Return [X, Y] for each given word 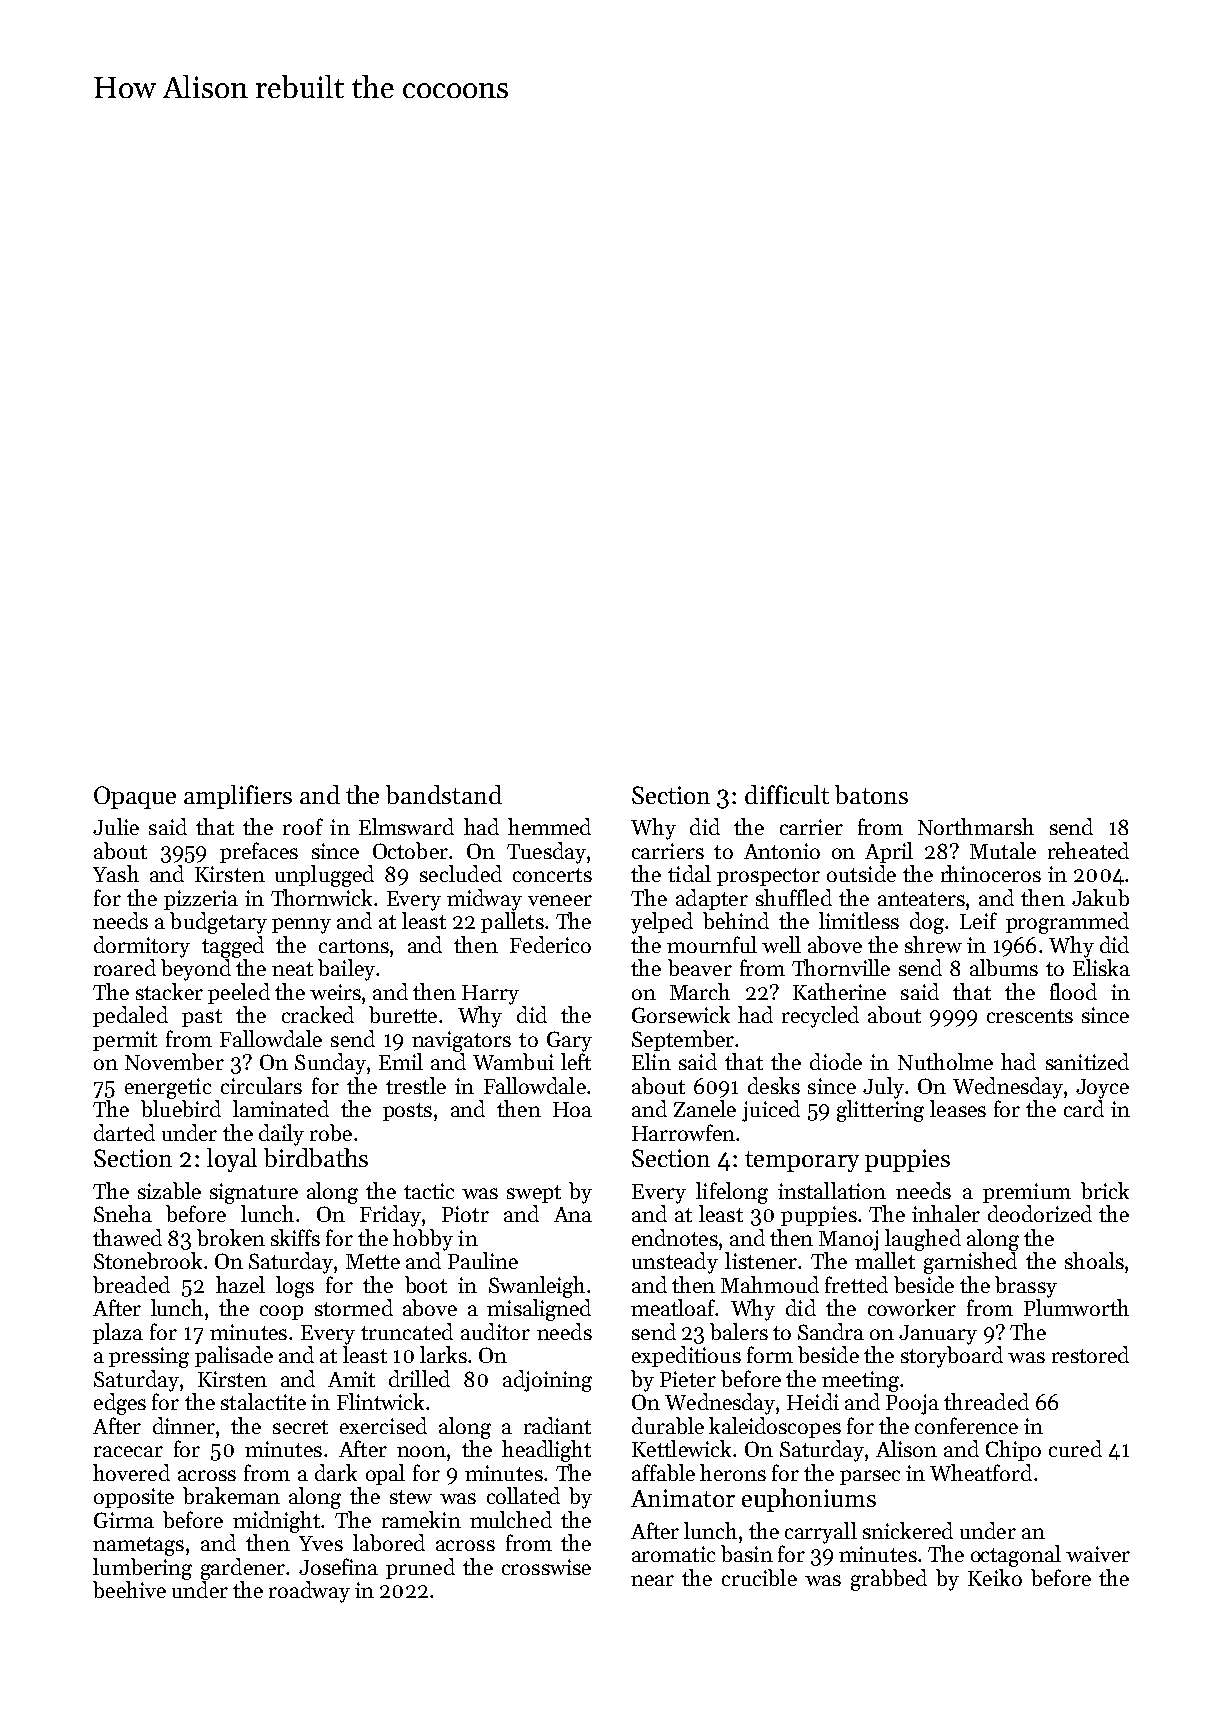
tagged [233, 947]
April [889, 852]
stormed [354, 1307]
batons [871, 794]
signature [254, 1193]
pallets [512, 922]
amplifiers [238, 797]
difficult [787, 794]
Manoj [848, 1240]
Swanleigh [537, 1287]
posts [407, 1112]
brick [1105, 1190]
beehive [129, 1589]
